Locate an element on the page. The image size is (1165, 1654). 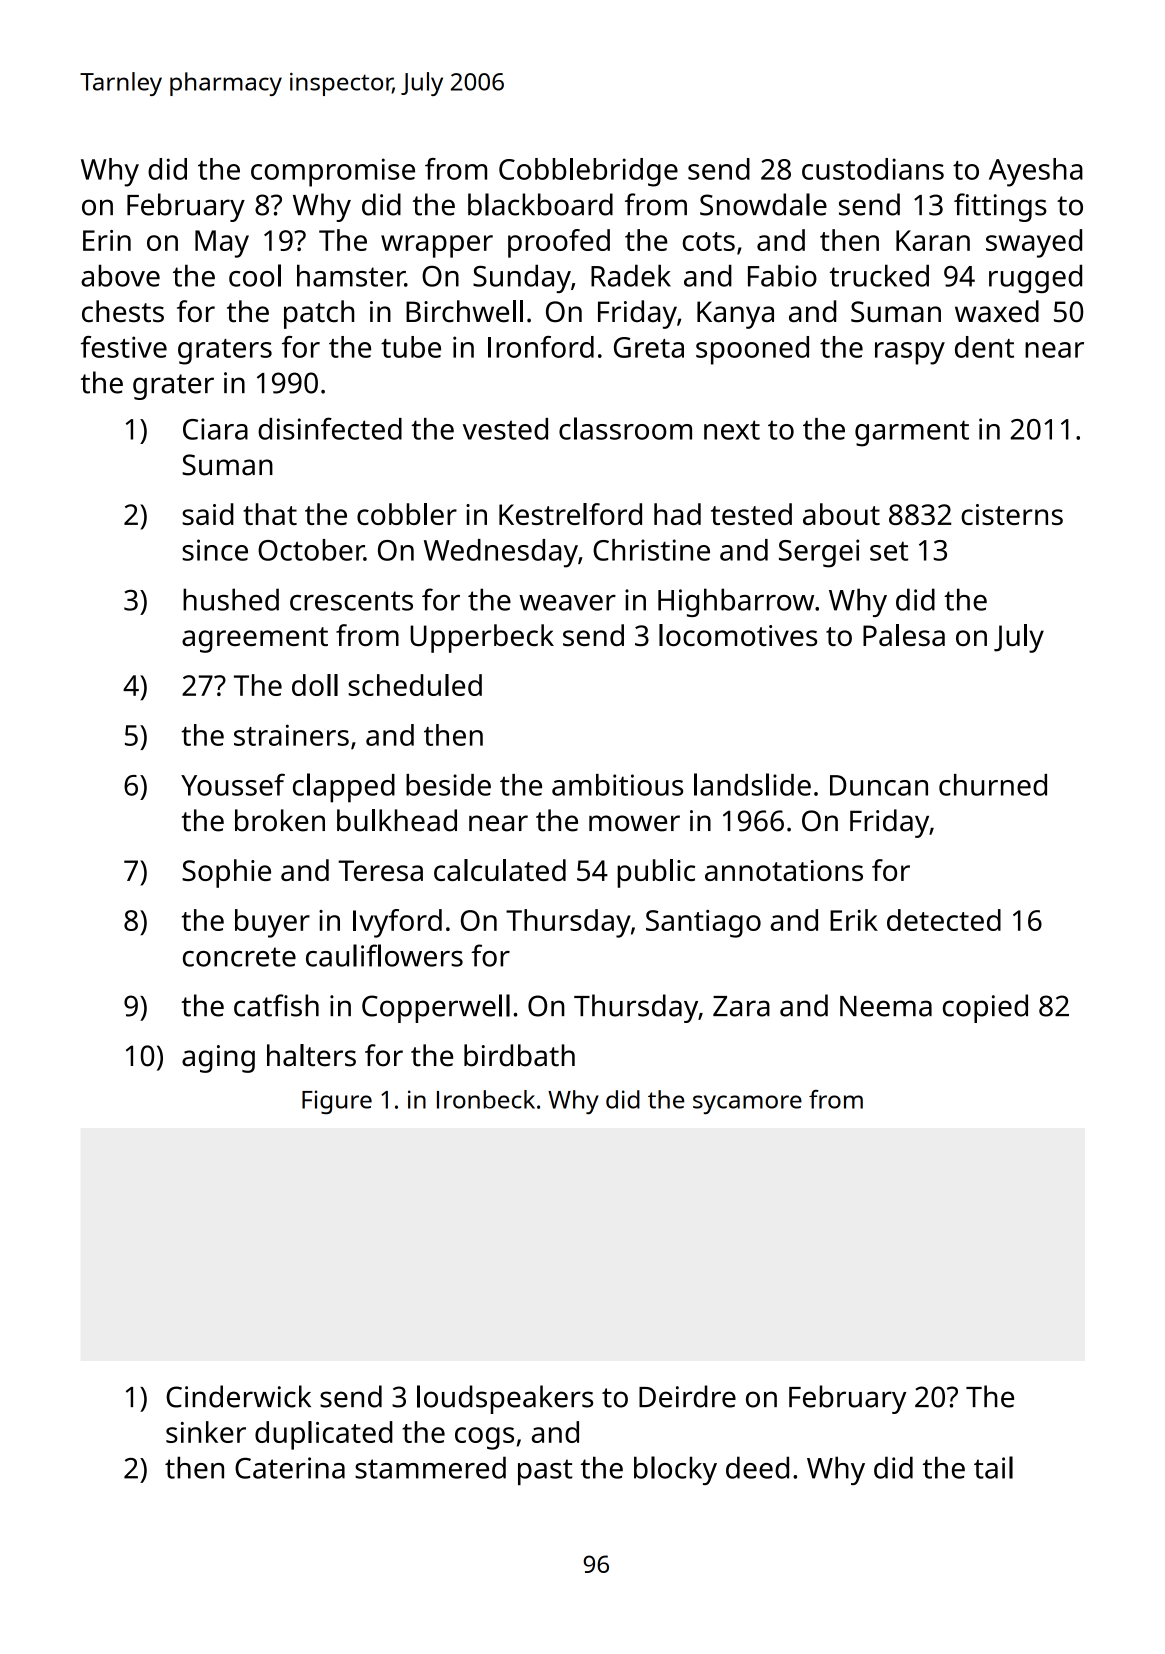
Kestrelford is located at coordinates (570, 514).
